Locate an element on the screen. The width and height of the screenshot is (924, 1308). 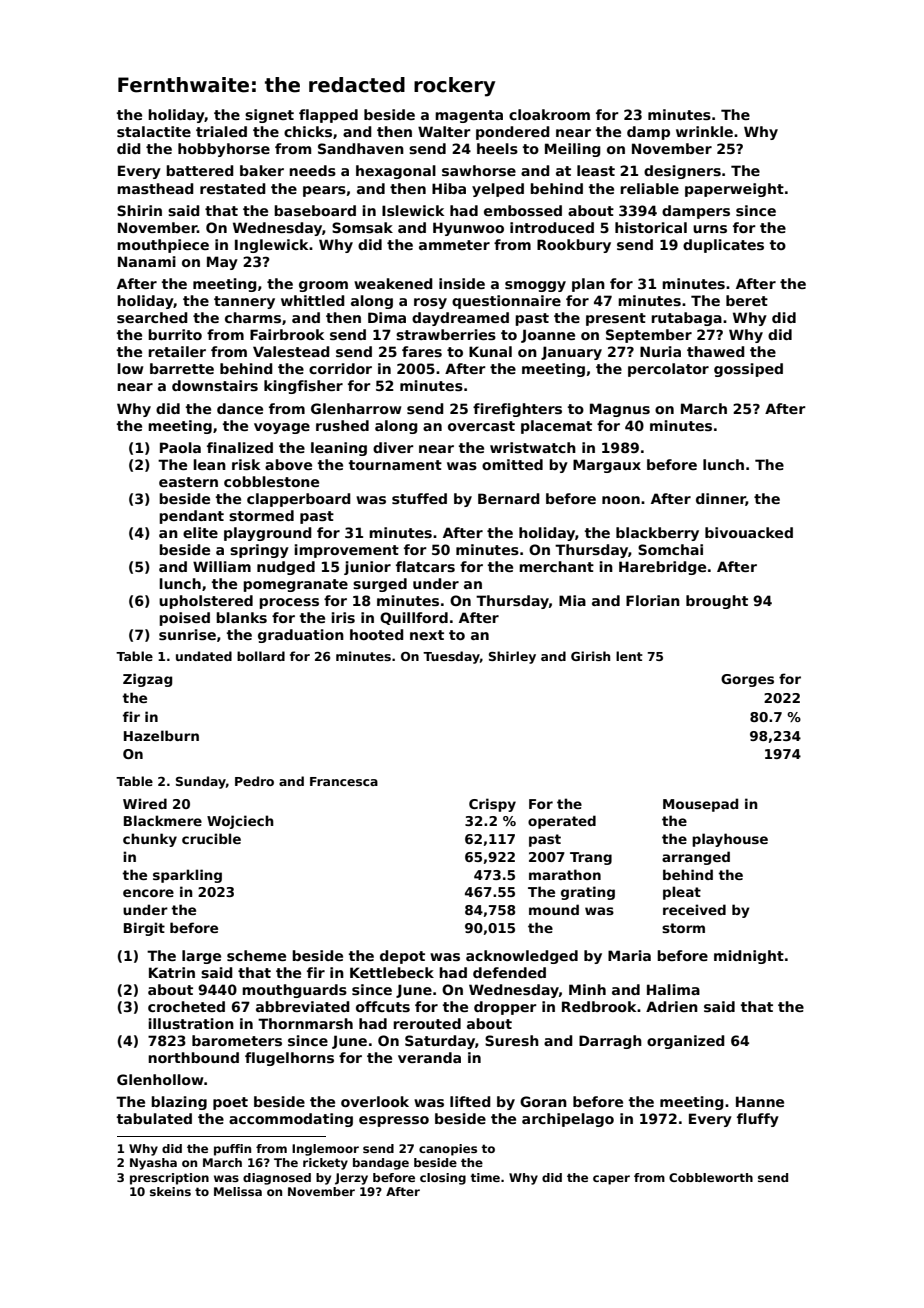
Nyasha is located at coordinates (153, 1164).
